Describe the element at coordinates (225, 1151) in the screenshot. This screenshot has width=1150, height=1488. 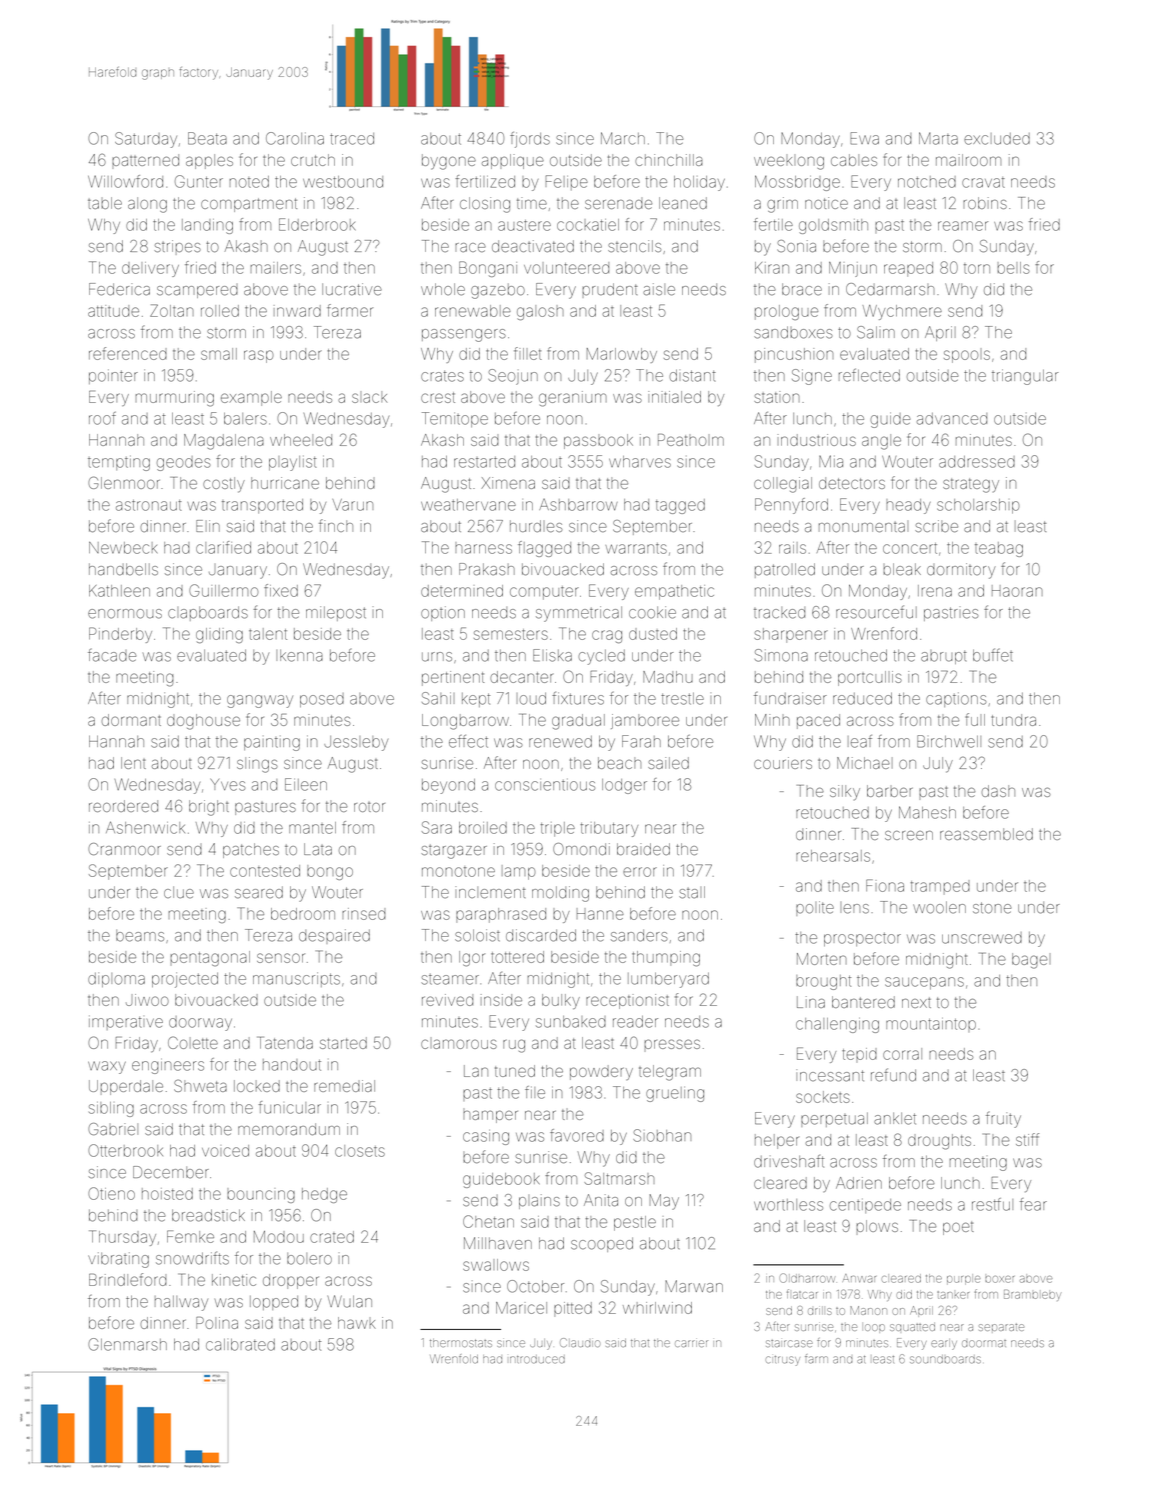
I see `voiced` at that location.
